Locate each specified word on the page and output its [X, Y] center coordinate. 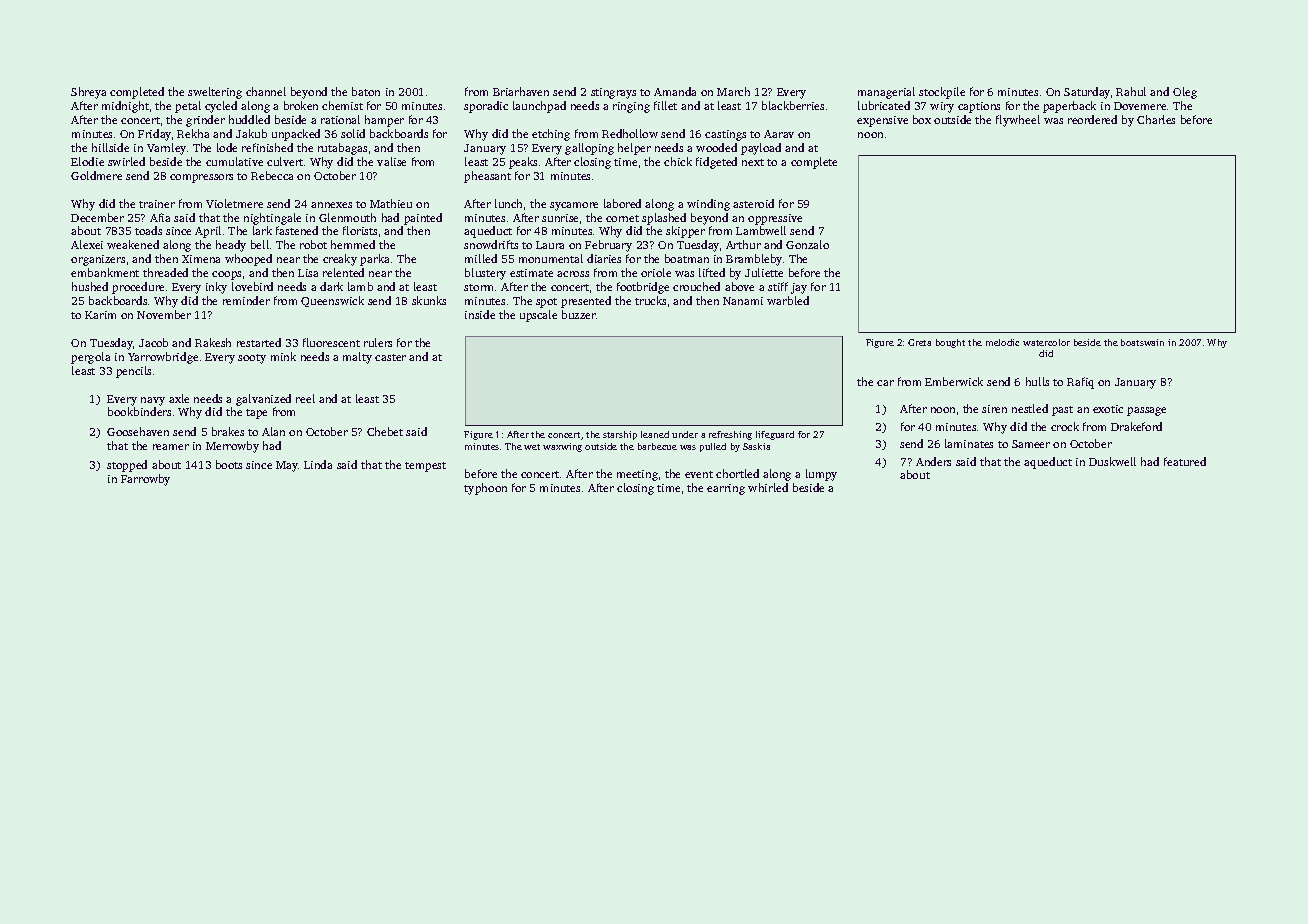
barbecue [657, 446]
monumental [551, 258]
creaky [340, 260]
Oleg [1185, 93]
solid [353, 133]
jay [799, 288]
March [733, 91]
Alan [273, 431]
